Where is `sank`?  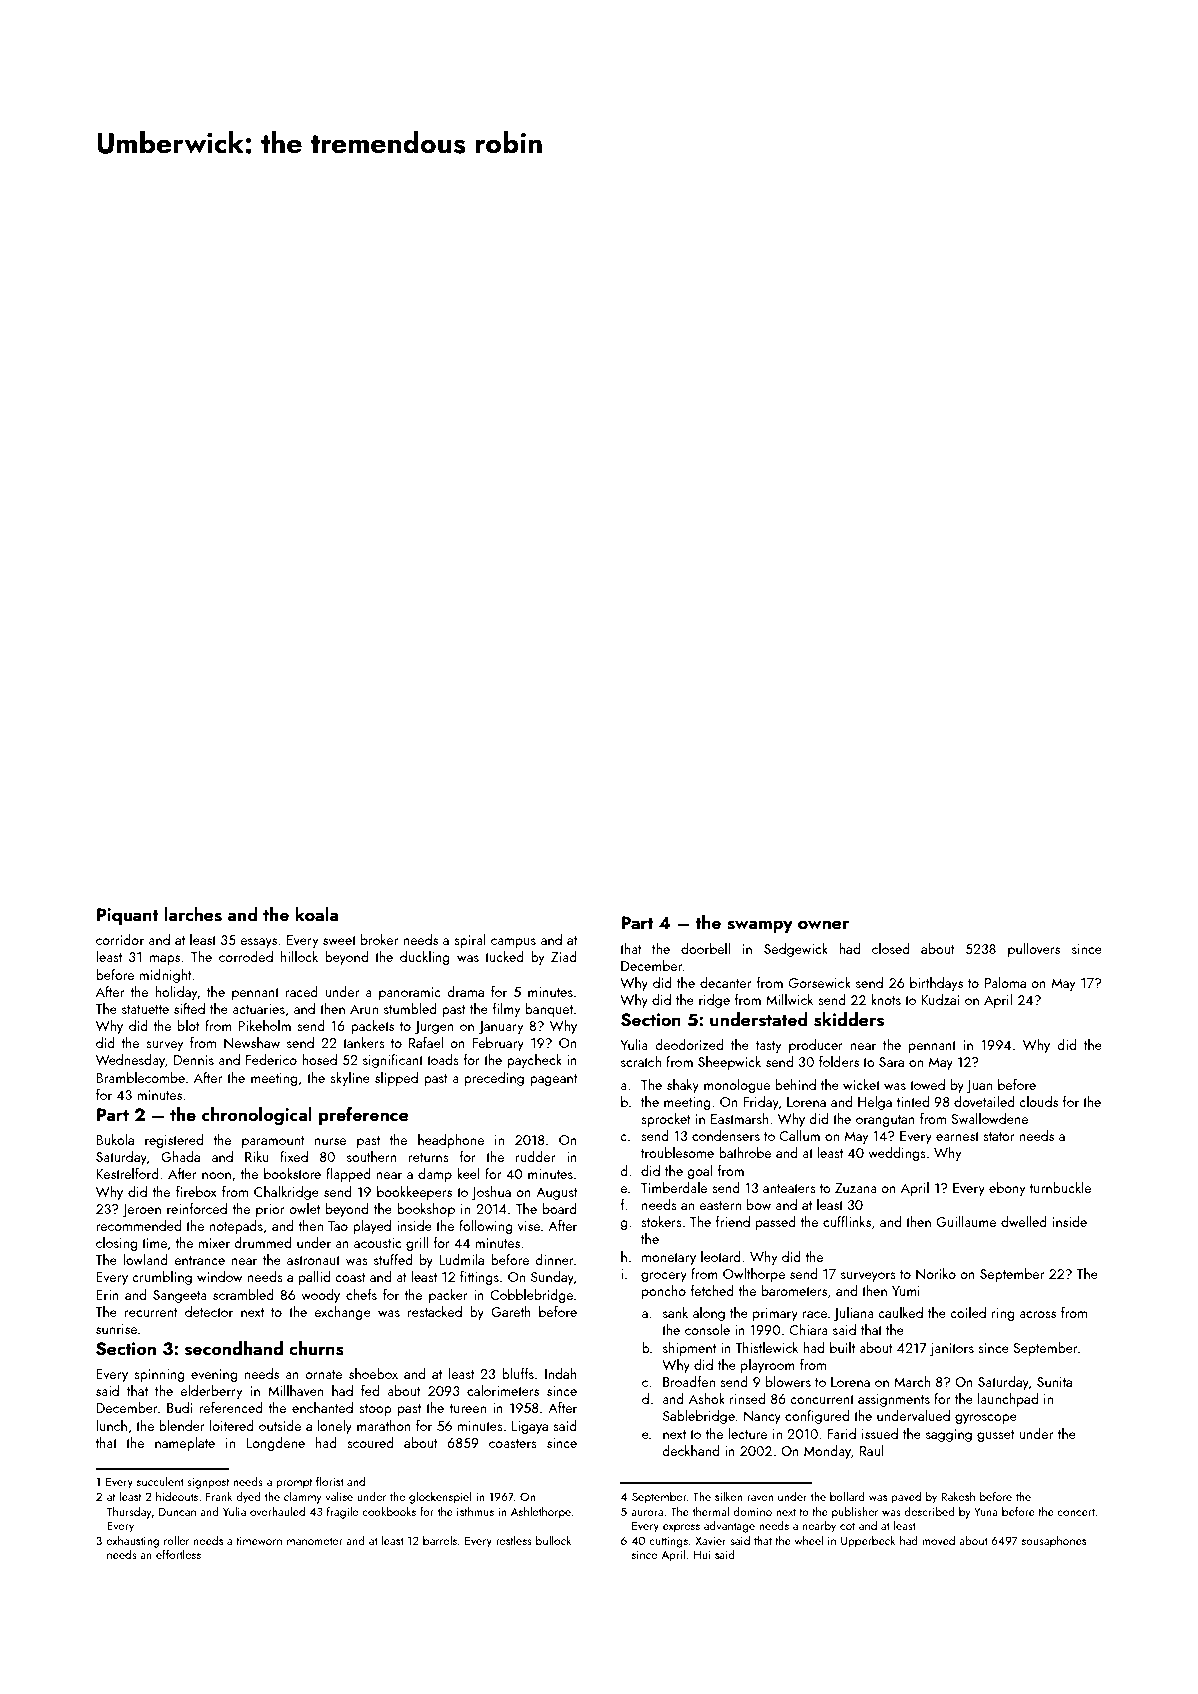
sank is located at coordinates (675, 1312).
